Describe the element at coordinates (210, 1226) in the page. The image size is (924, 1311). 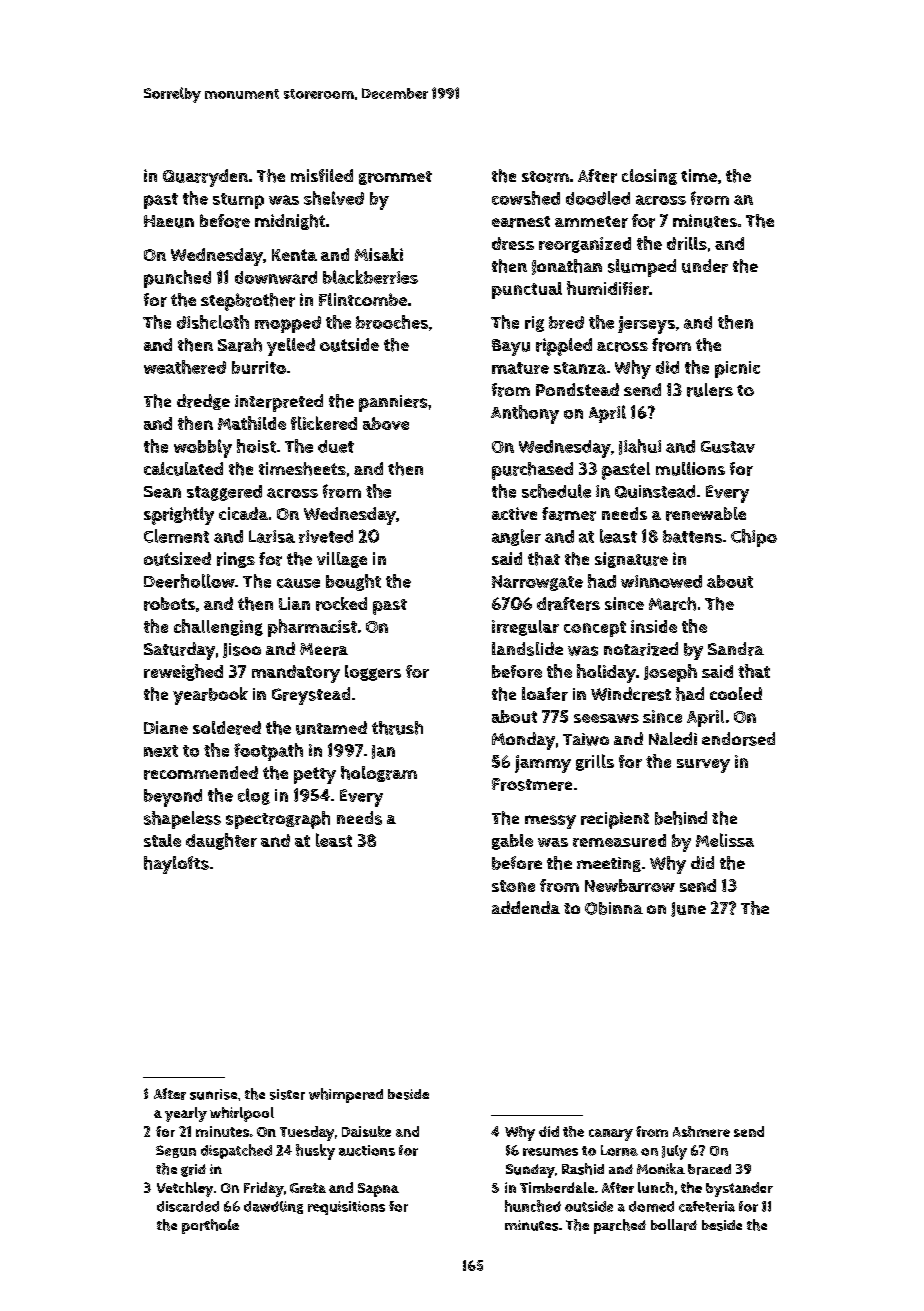
I see `porthole` at that location.
